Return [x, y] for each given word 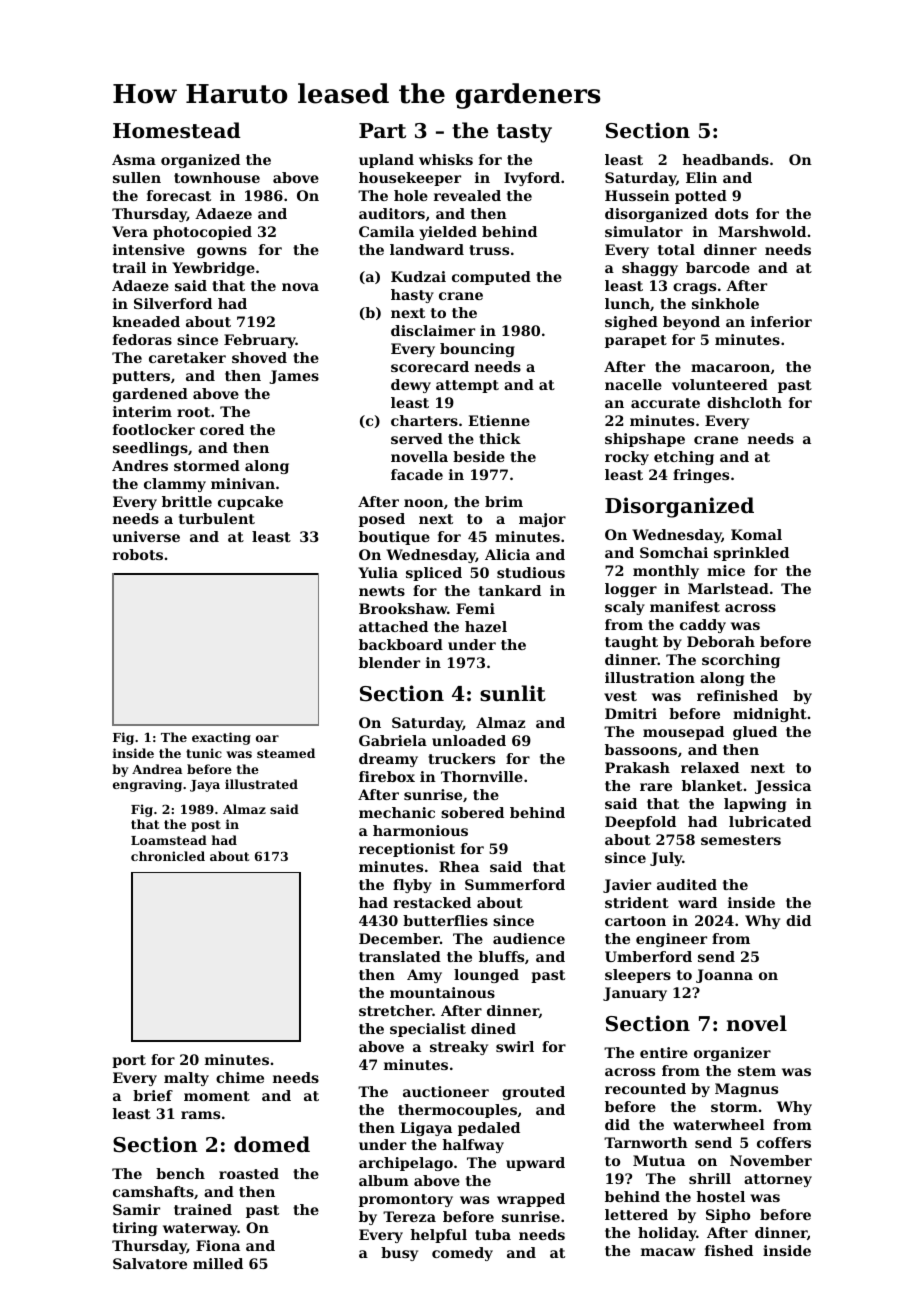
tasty [524, 133]
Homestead [177, 130]
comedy [462, 1254]
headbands [725, 159]
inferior [781, 321]
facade [417, 474]
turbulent [217, 518]
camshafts [153, 1191]
